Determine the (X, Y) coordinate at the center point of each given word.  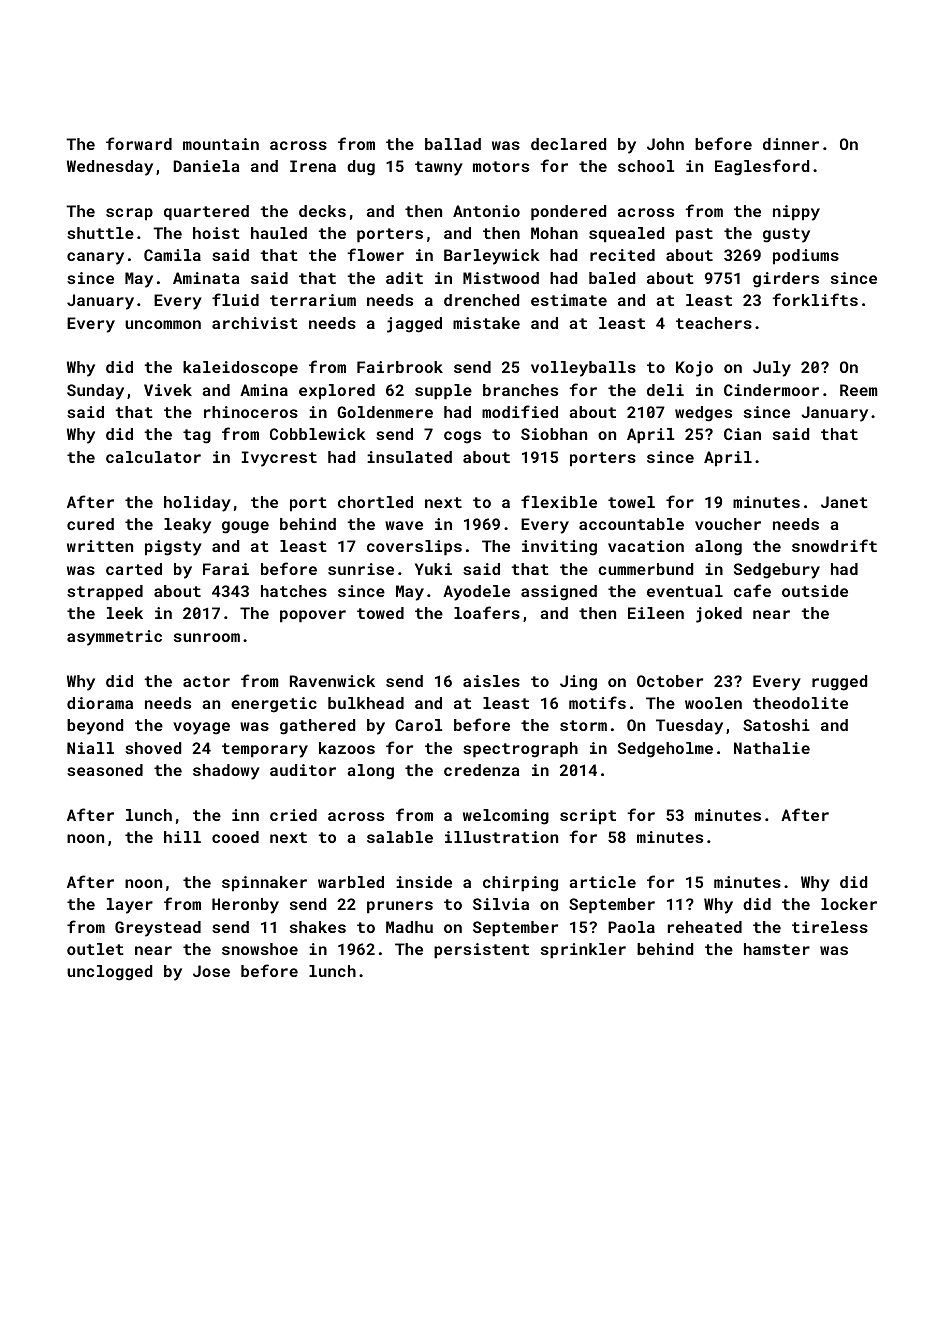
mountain (221, 144)
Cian (742, 434)
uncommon (163, 324)
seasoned (105, 770)
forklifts (815, 299)
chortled (375, 502)
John (665, 144)
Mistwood (501, 278)
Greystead (158, 929)
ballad (453, 144)
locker (849, 904)
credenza (482, 770)
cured (90, 524)
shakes (318, 927)
